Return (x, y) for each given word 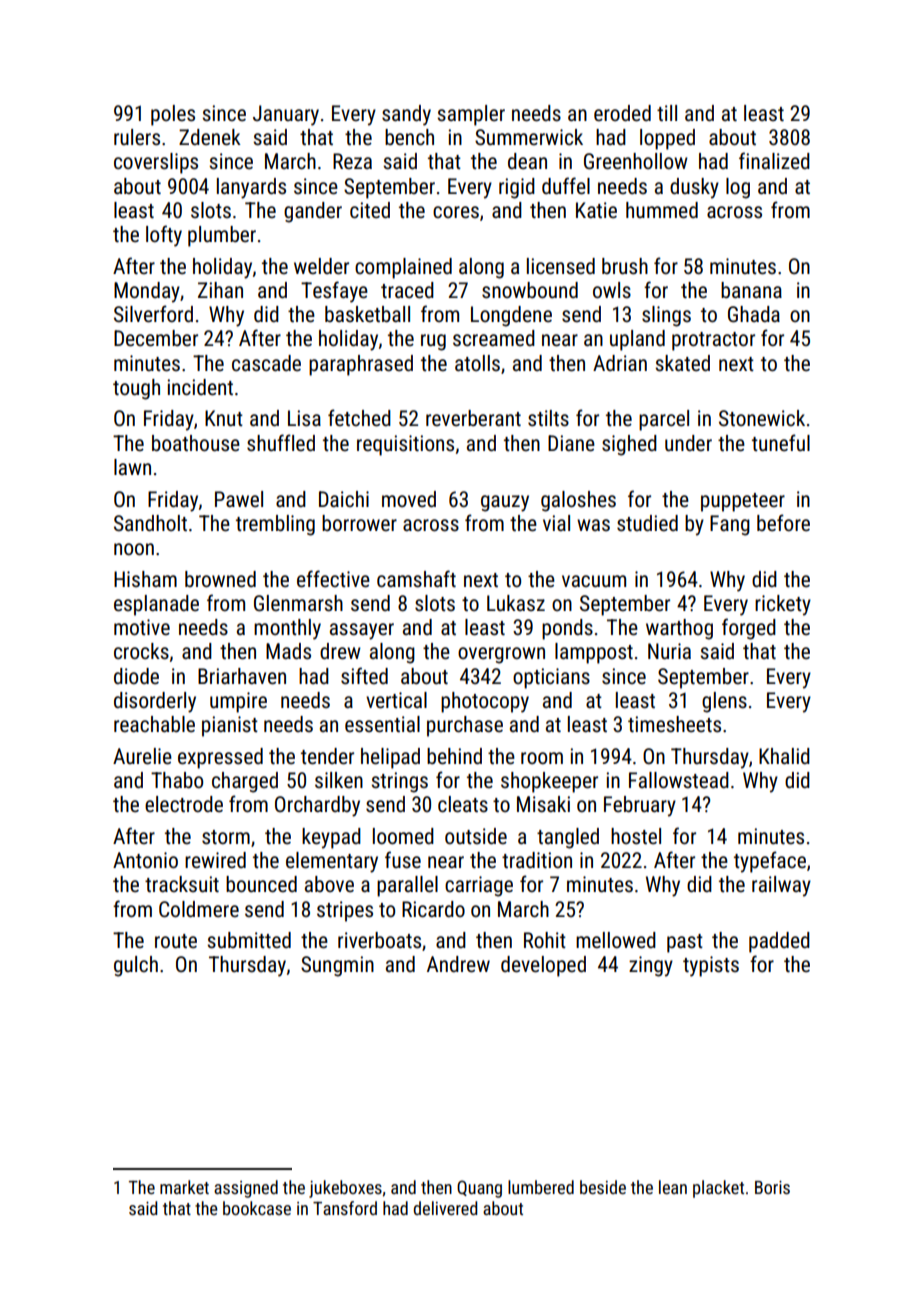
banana (751, 290)
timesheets (674, 724)
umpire (238, 702)
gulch (136, 966)
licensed (561, 266)
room (542, 758)
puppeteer (743, 502)
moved (409, 499)
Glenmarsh (298, 603)
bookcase (257, 1208)
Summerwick (529, 137)
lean (673, 1187)
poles (173, 115)
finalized (774, 161)
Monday (147, 292)
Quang (479, 1189)
